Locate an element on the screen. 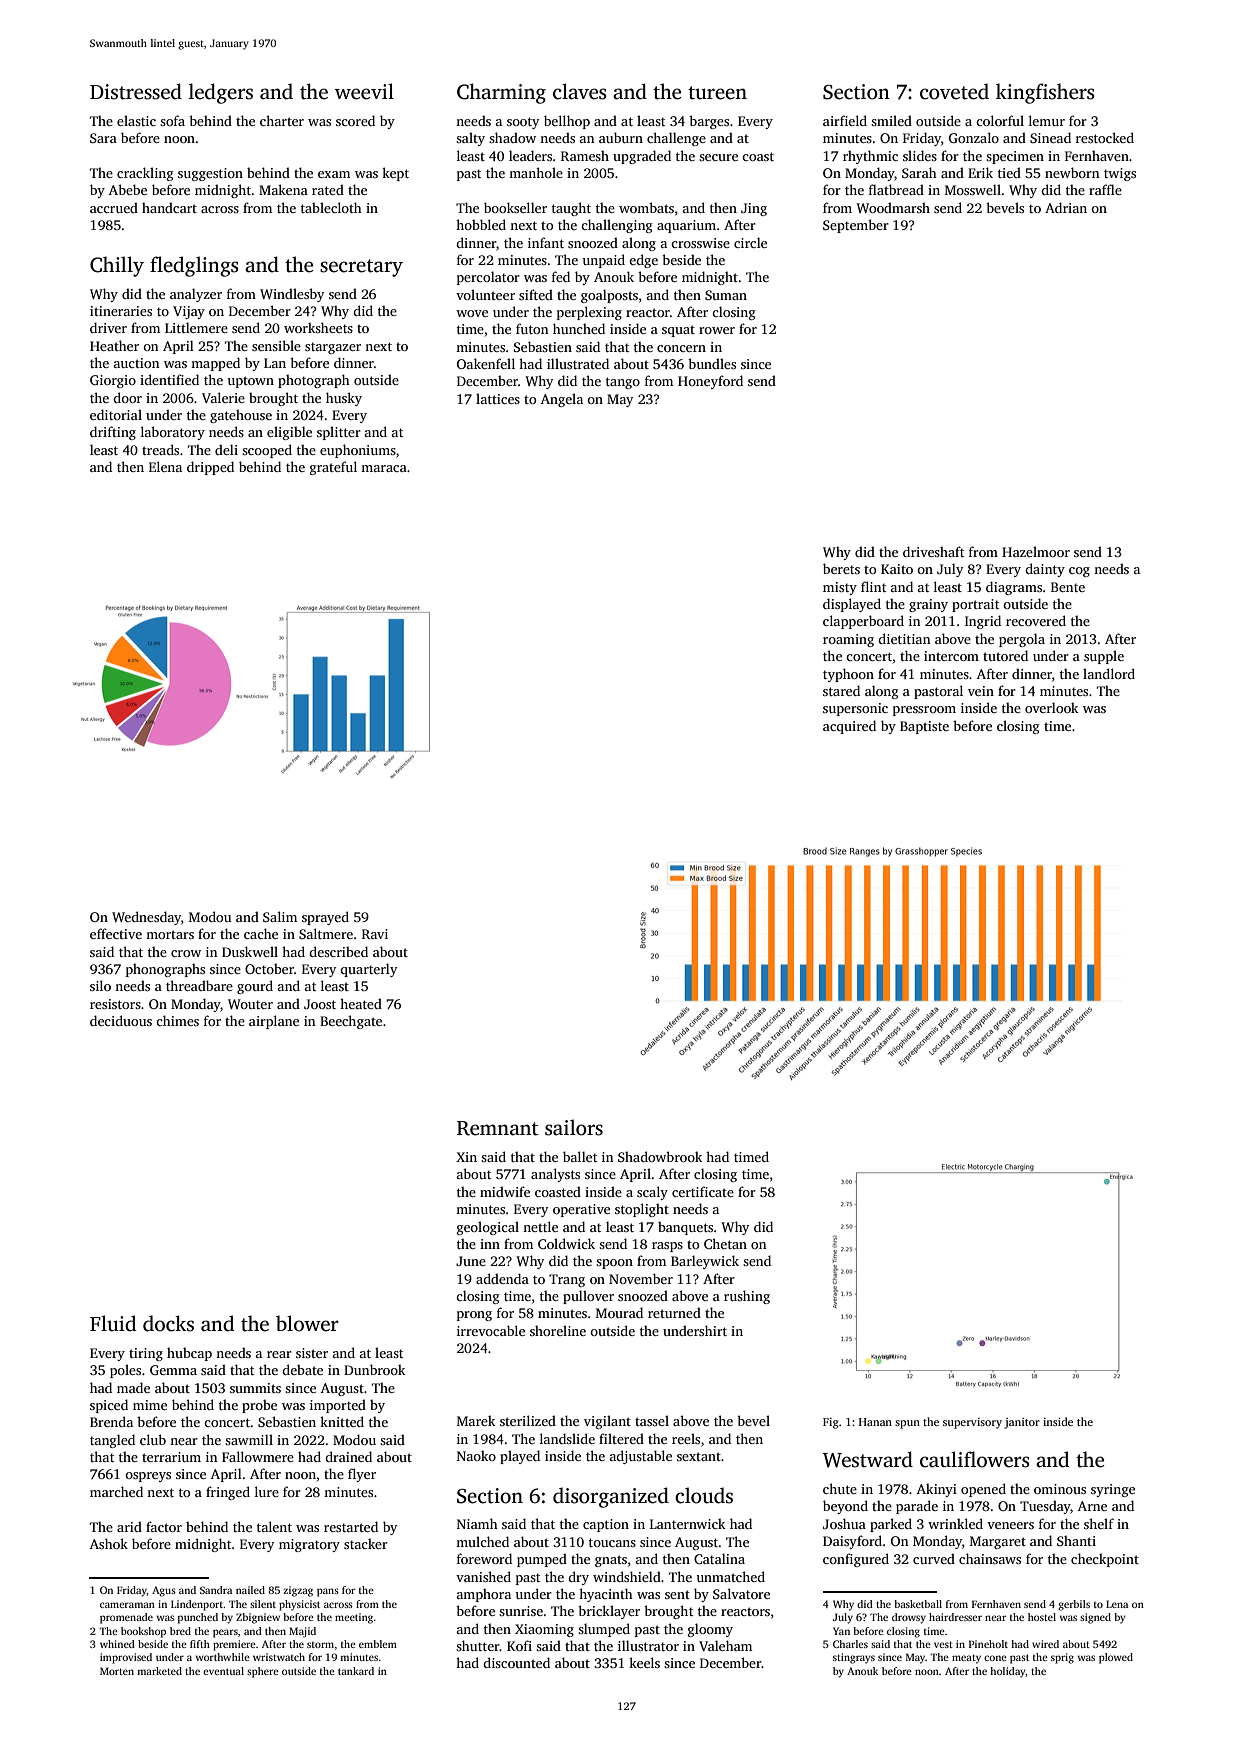 This screenshot has height=1746, width=1235. airfield is located at coordinates (845, 120).
